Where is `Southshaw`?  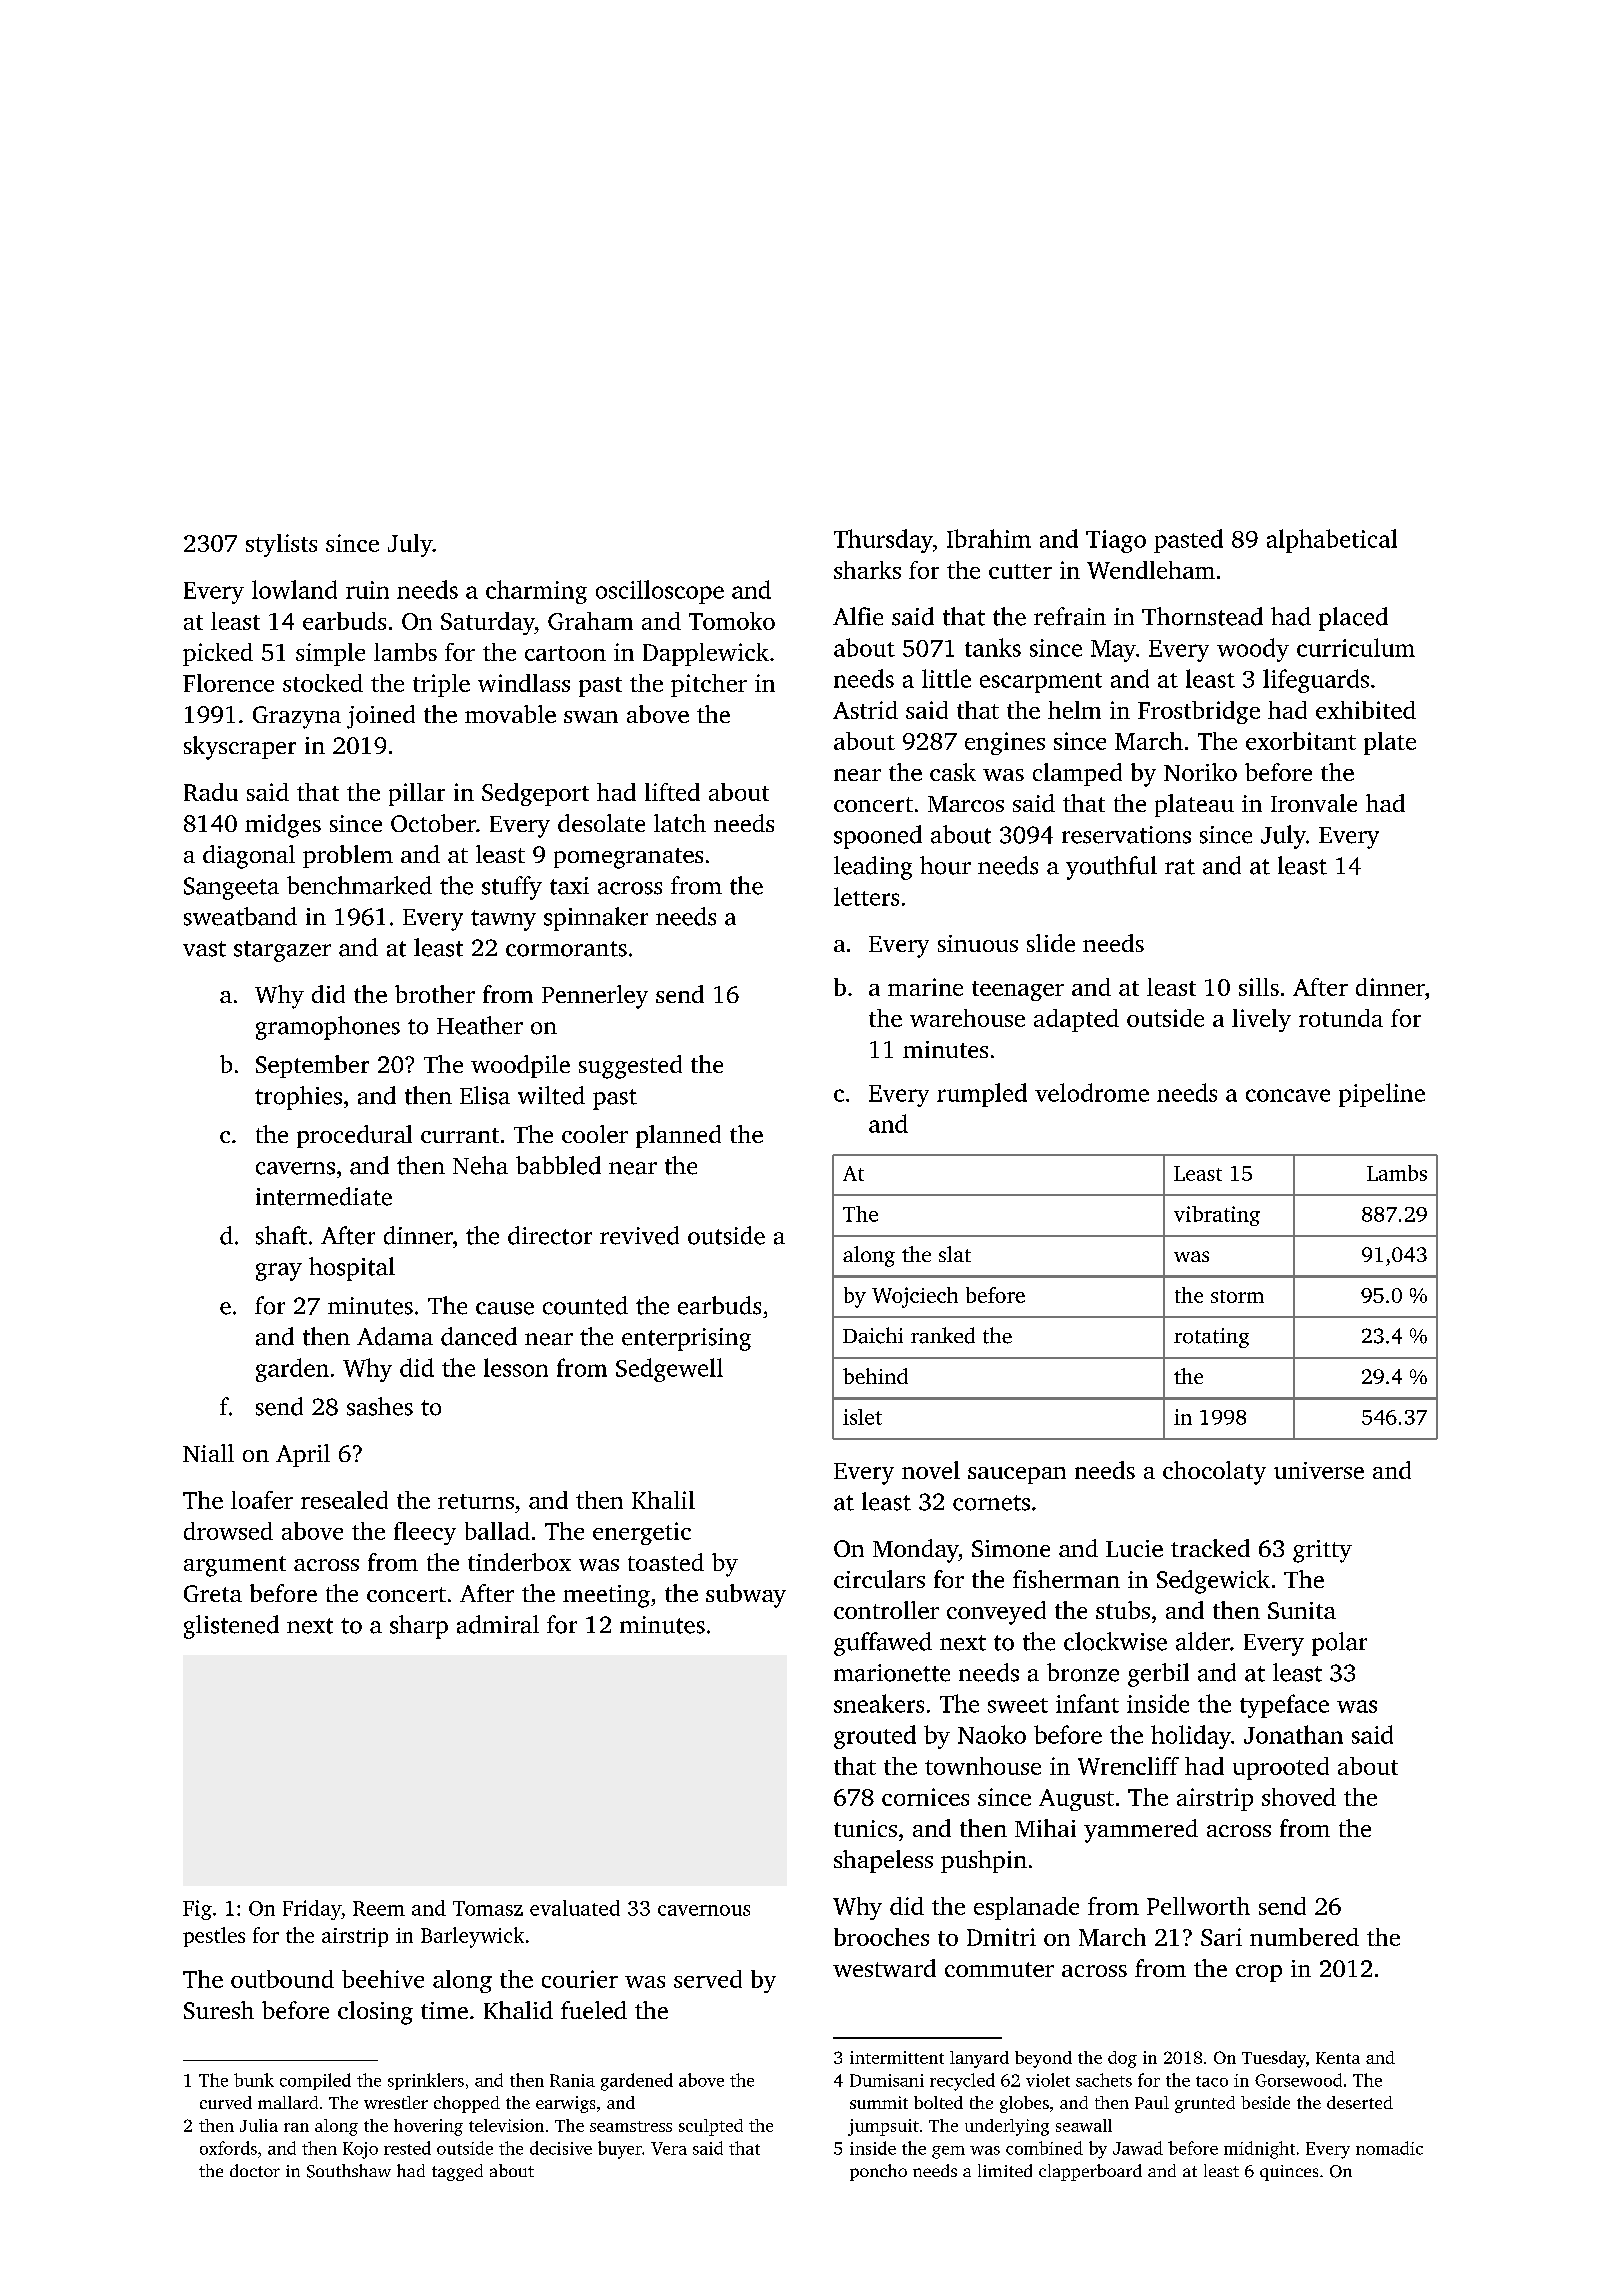
Southshaw is located at coordinates (349, 2171).
